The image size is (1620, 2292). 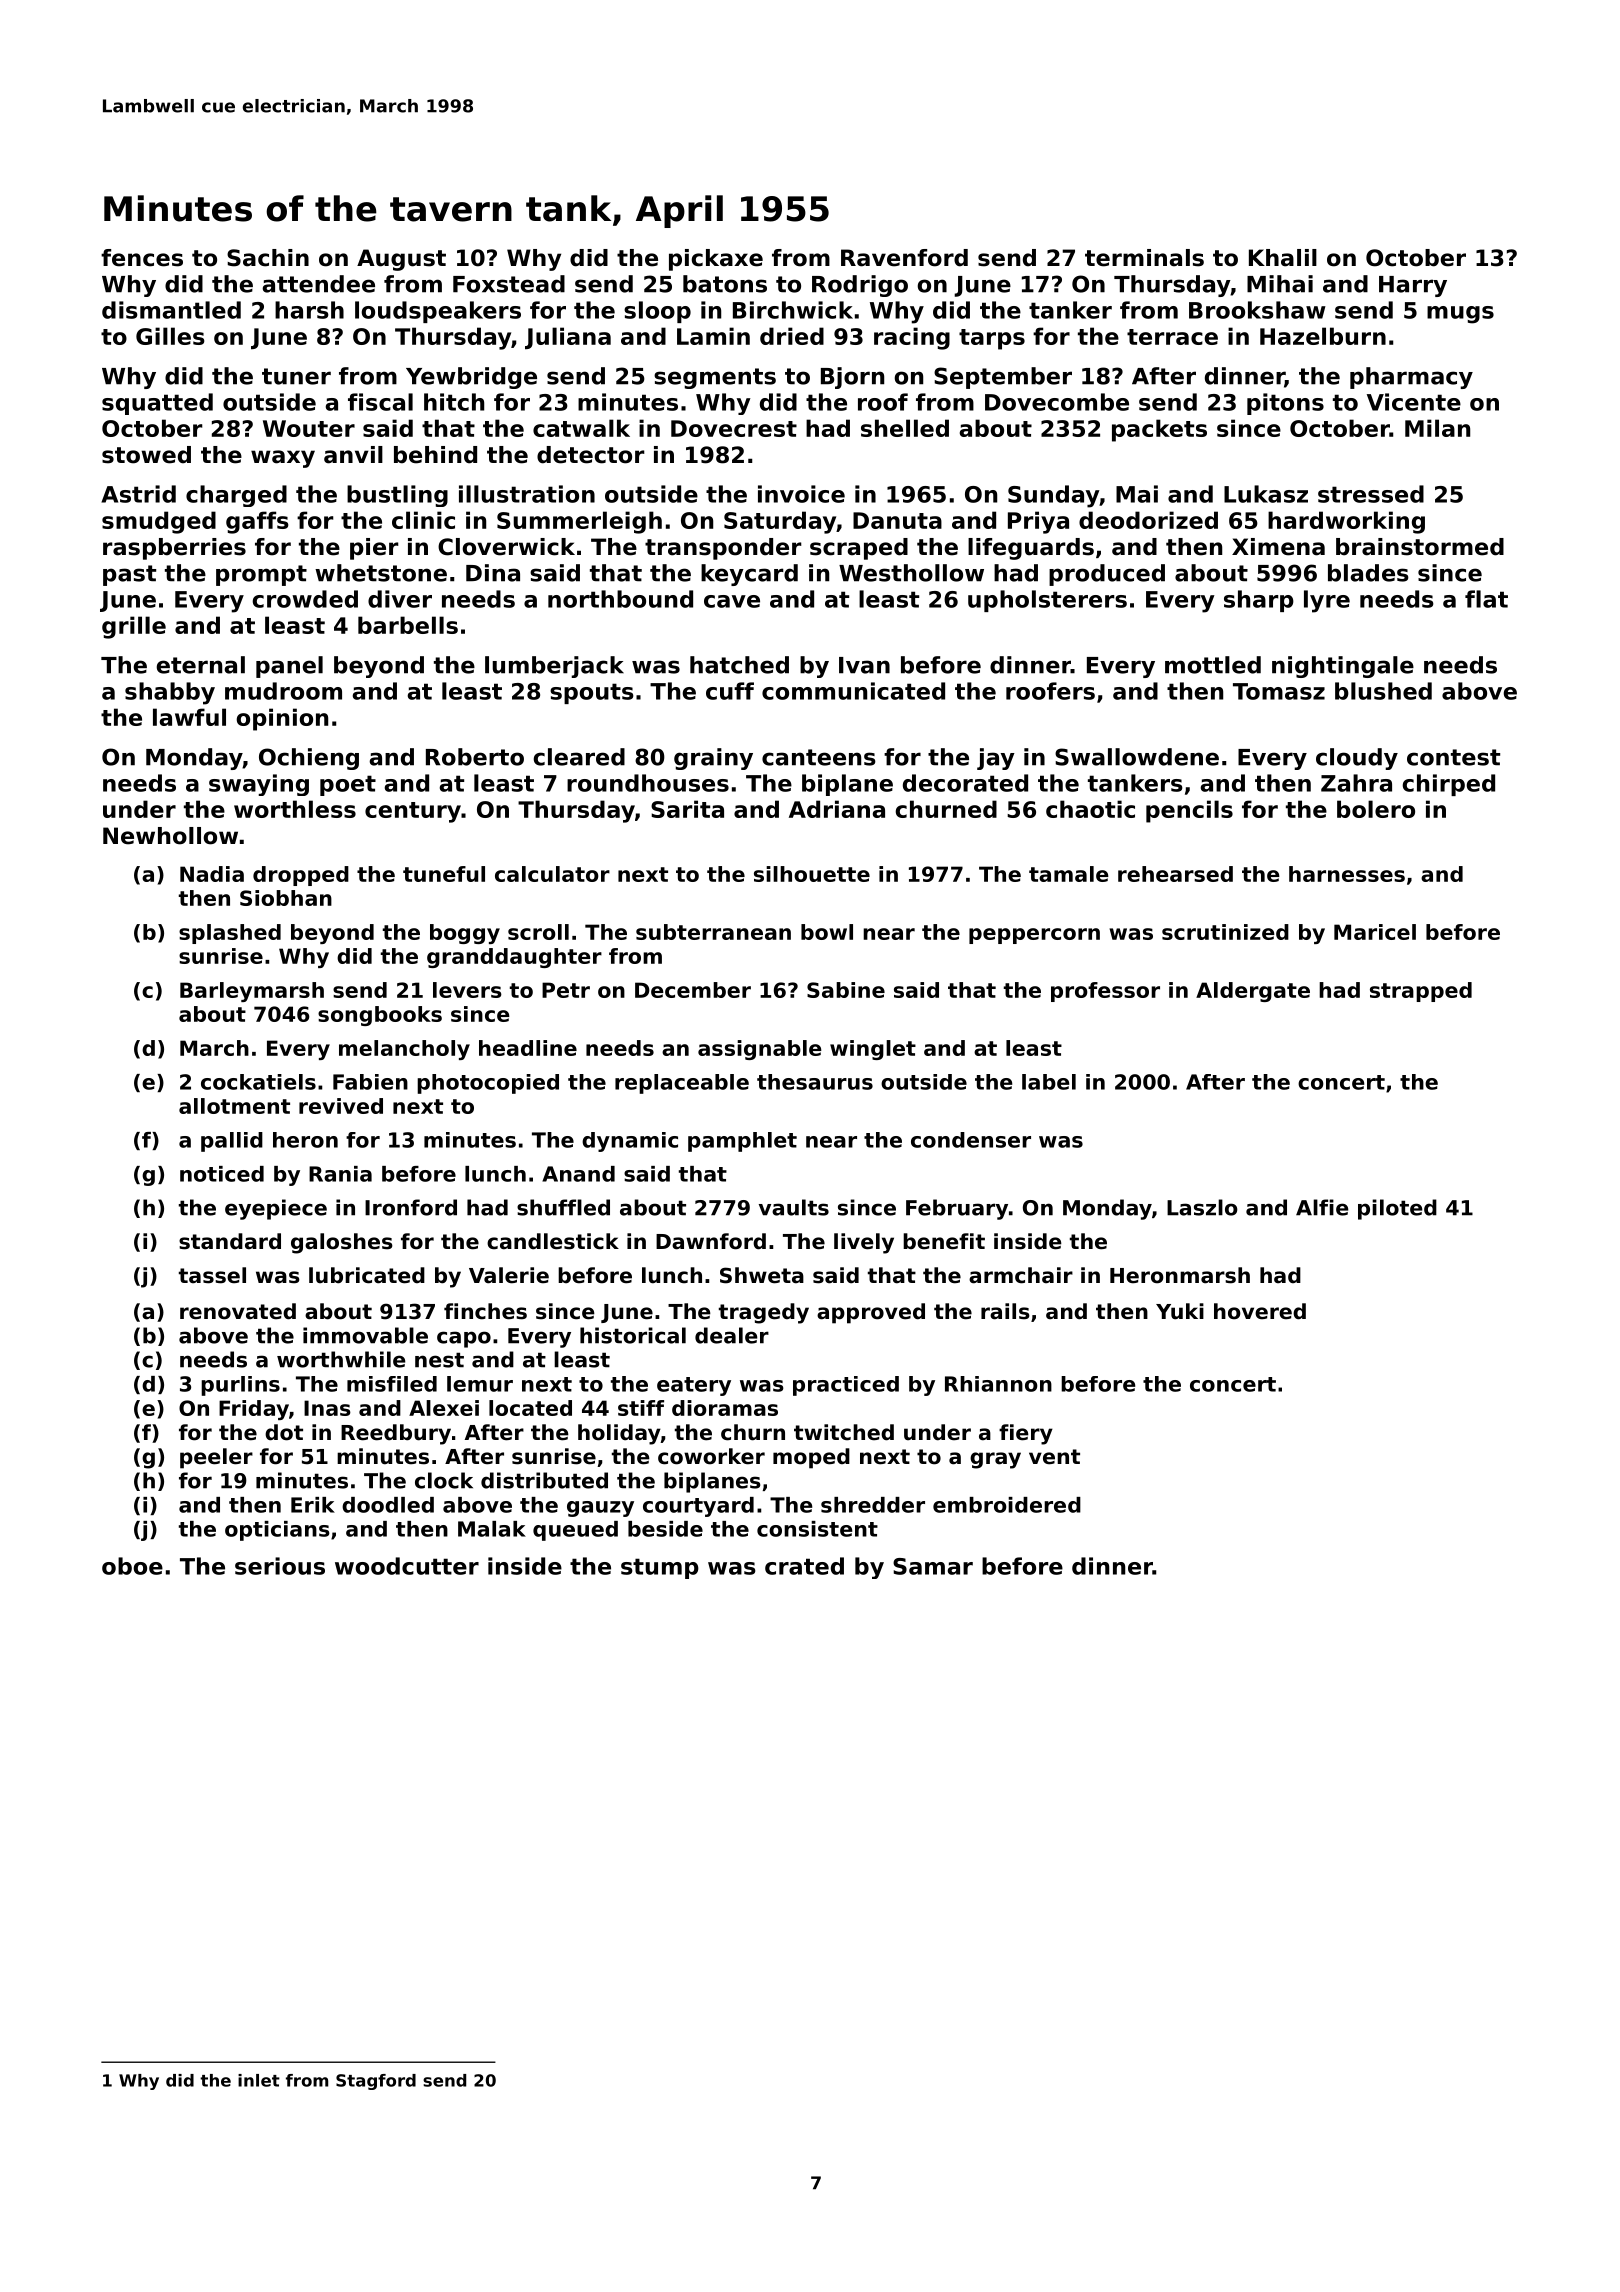 What do you see at coordinates (376, 2082) in the screenshot?
I see `Stagford` at bounding box center [376, 2082].
